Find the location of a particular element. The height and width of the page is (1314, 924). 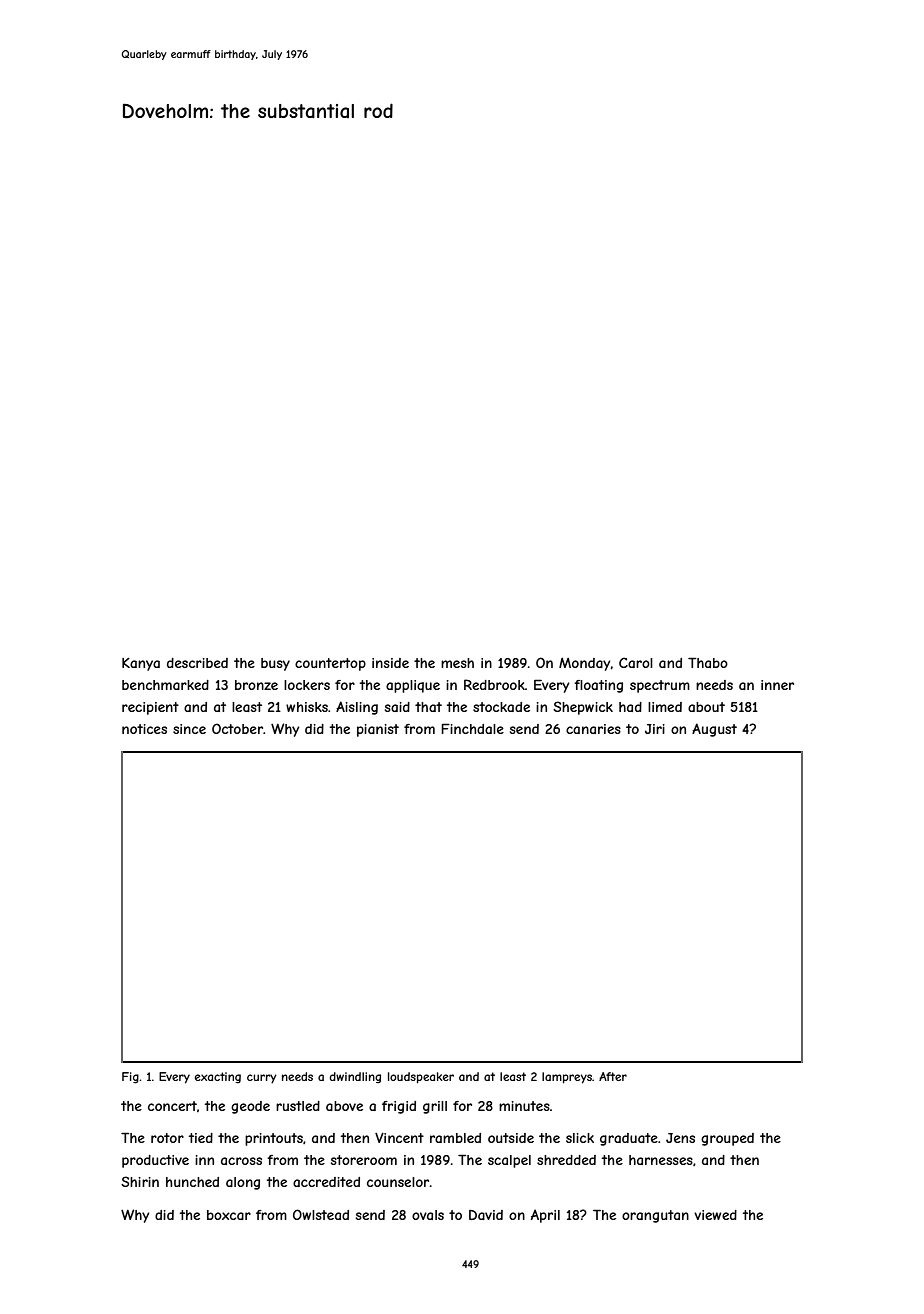

pianist is located at coordinates (378, 730).
